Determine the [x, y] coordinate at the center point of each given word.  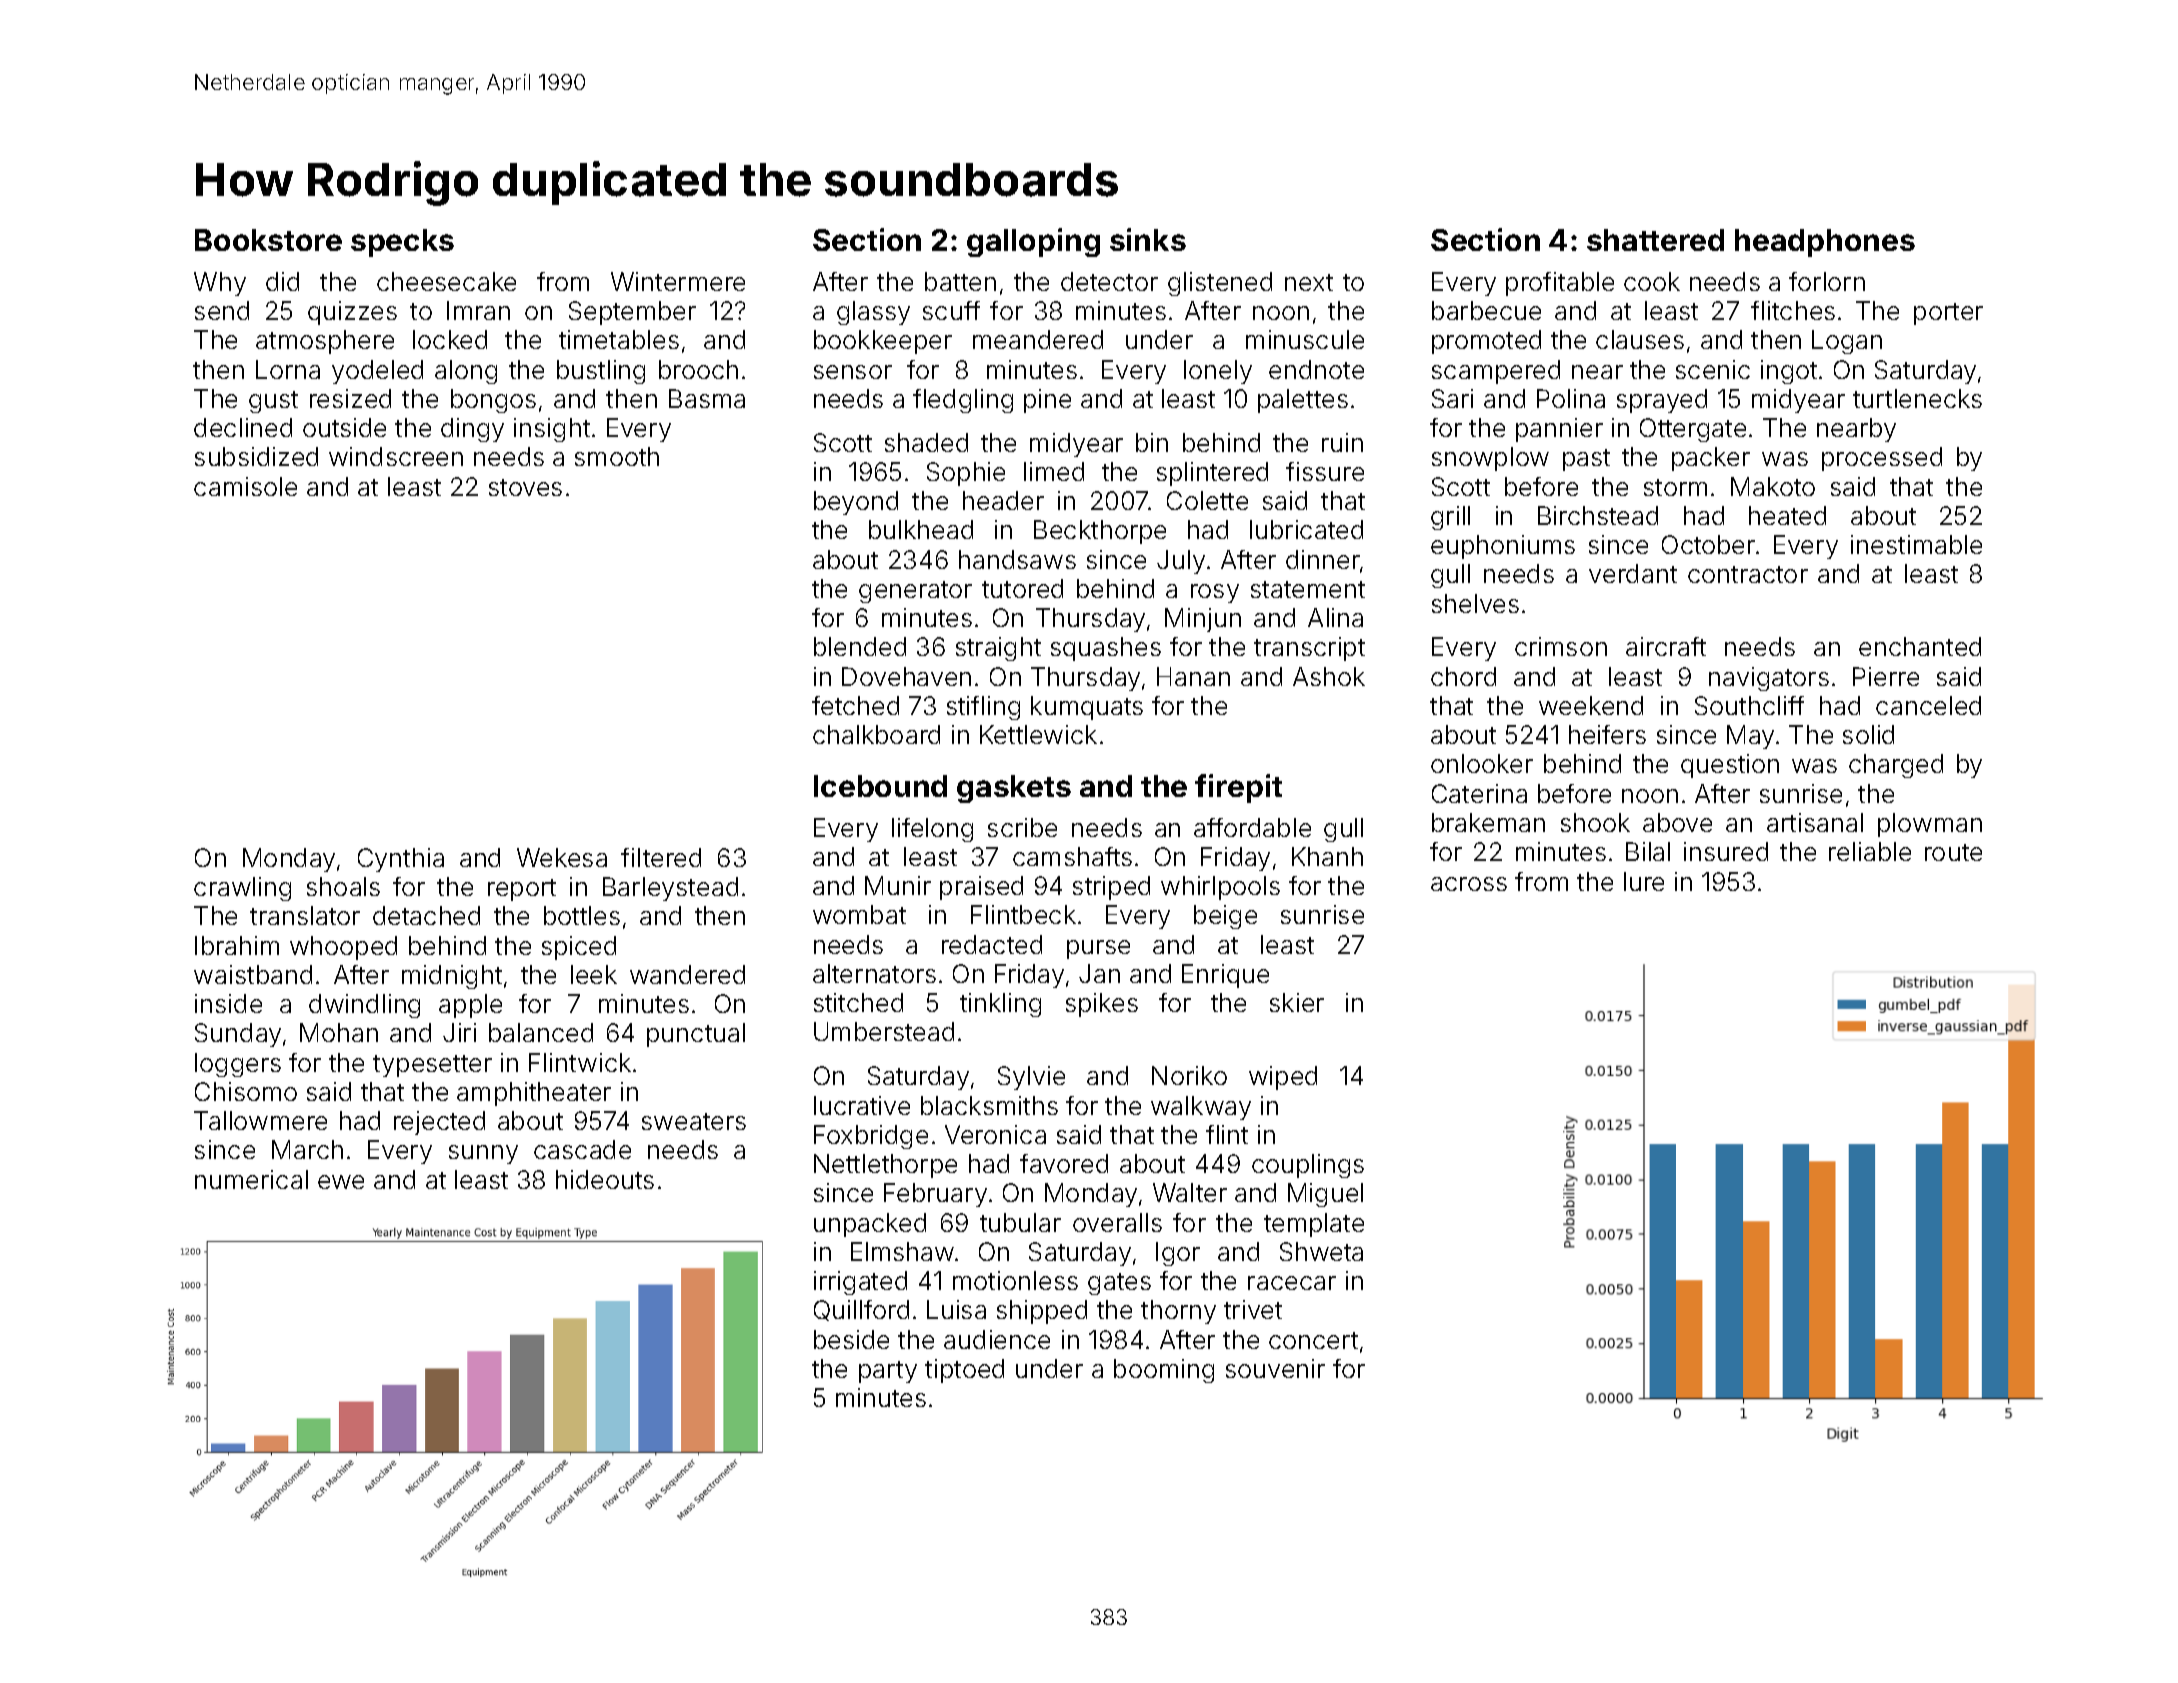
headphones [1825, 243]
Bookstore [268, 240]
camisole [245, 486]
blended [860, 646]
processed [1882, 459]
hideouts [605, 1179]
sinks [1148, 239]
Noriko [1189, 1075]
